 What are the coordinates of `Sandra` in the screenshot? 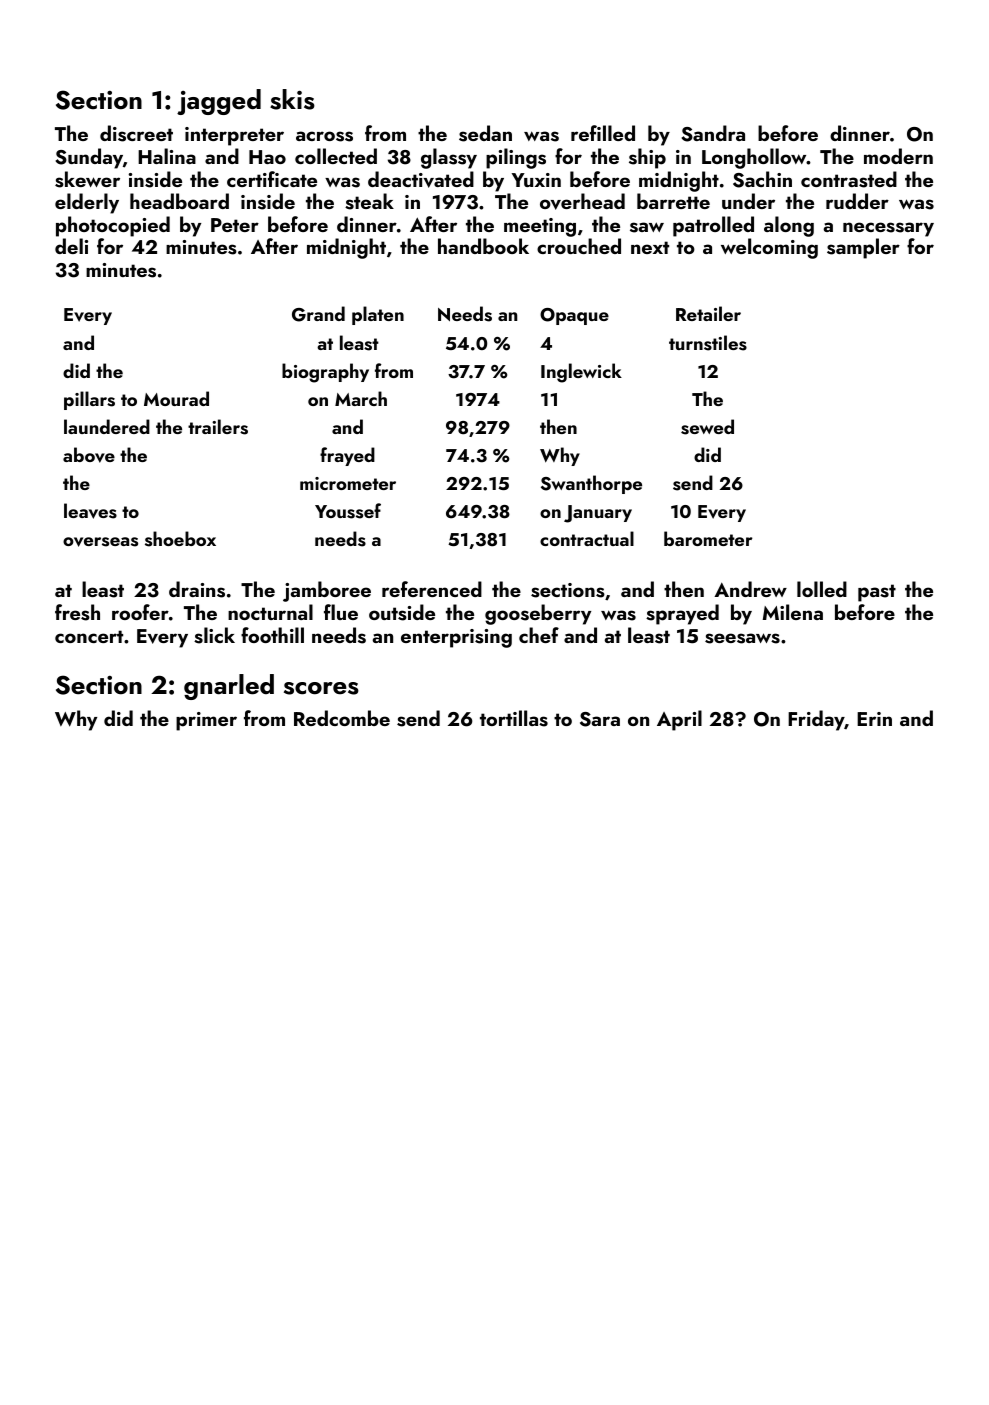 It's located at (713, 133).
